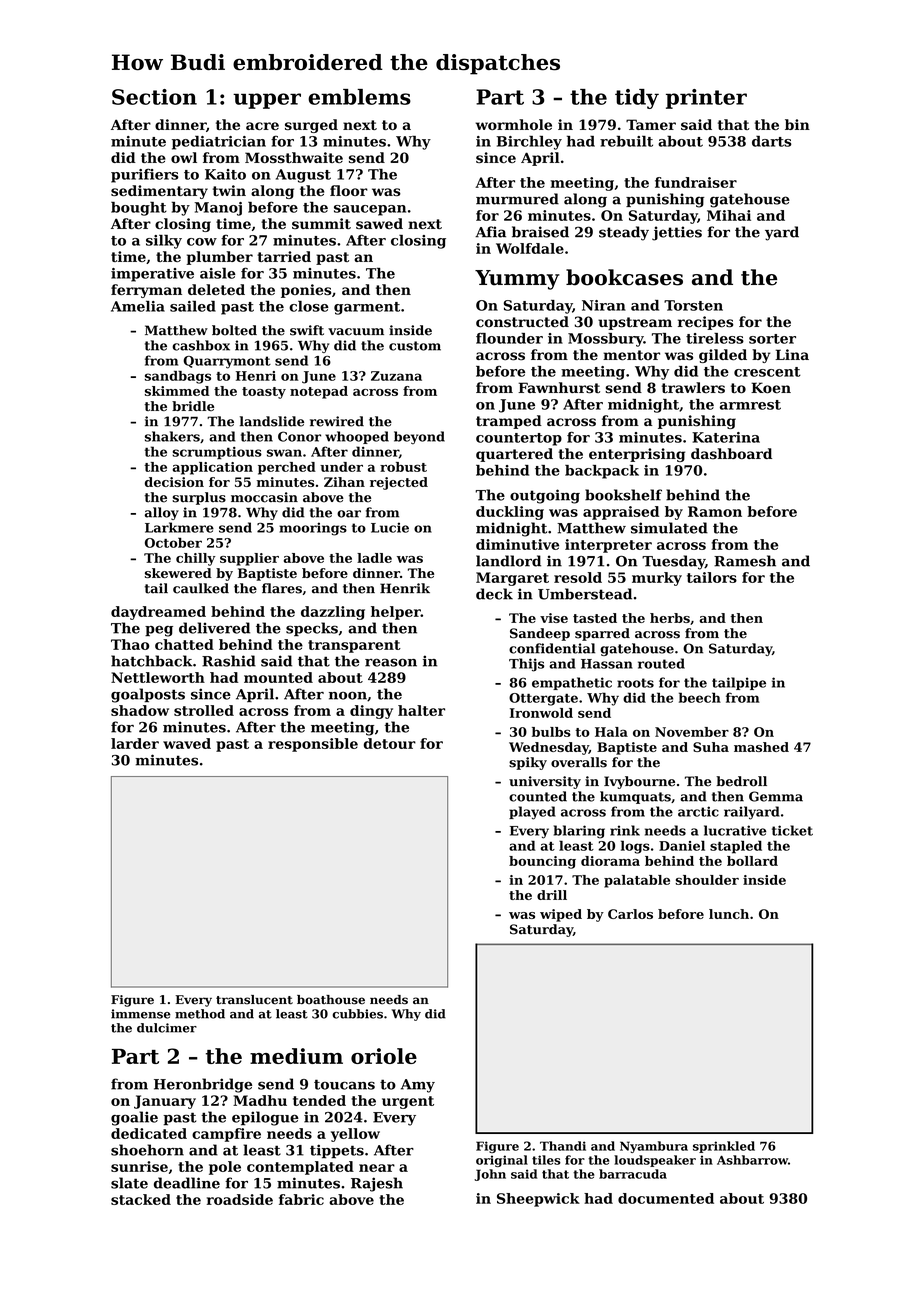 Image resolution: width=924 pixels, height=1308 pixels. What do you see at coordinates (359, 97) in the screenshot?
I see `emblems` at bounding box center [359, 97].
